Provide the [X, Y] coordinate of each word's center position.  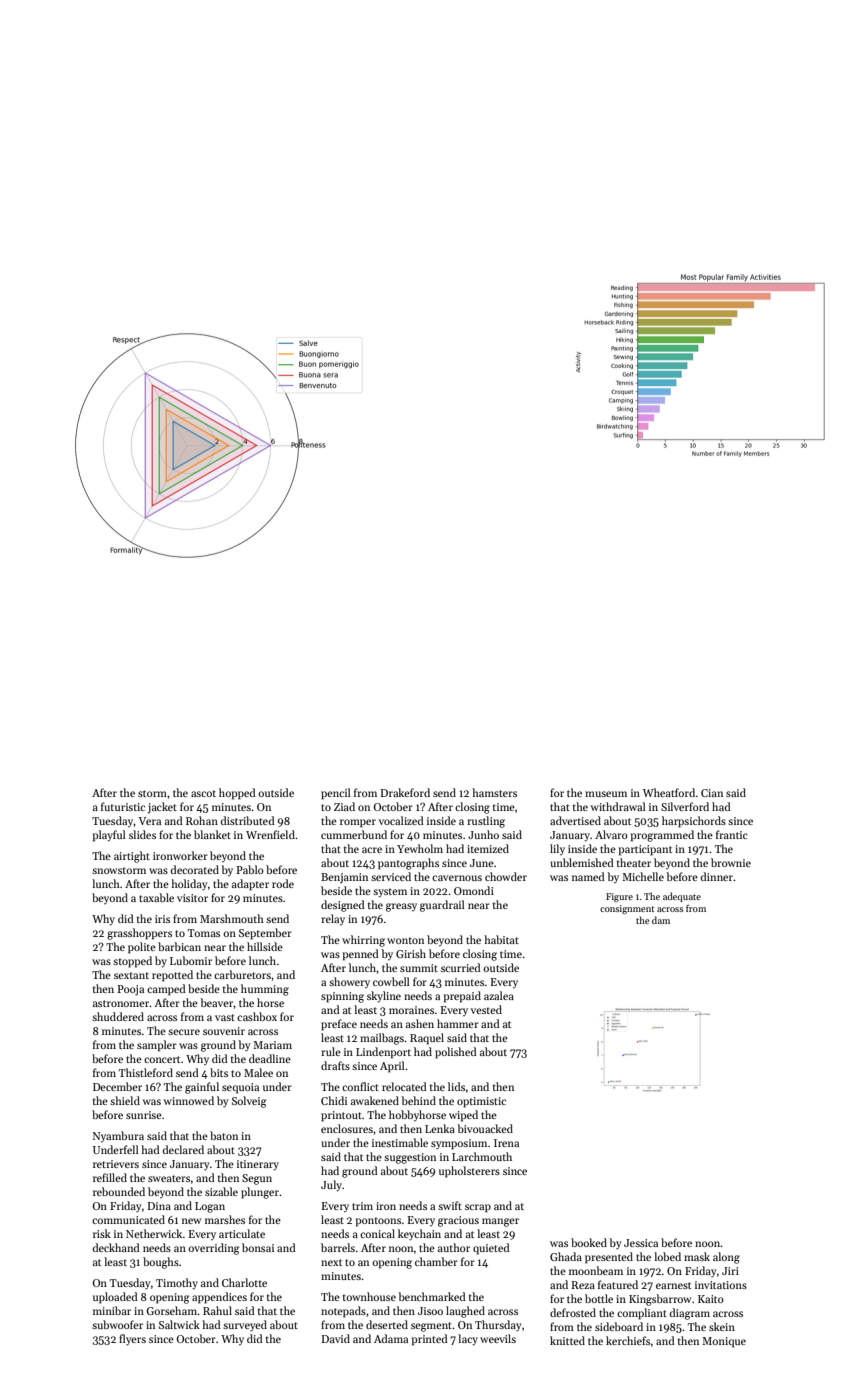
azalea [499, 995]
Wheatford [669, 792]
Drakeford [405, 792]
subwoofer [117, 1324]
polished [456, 1053]
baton [224, 1135]
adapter [250, 885]
